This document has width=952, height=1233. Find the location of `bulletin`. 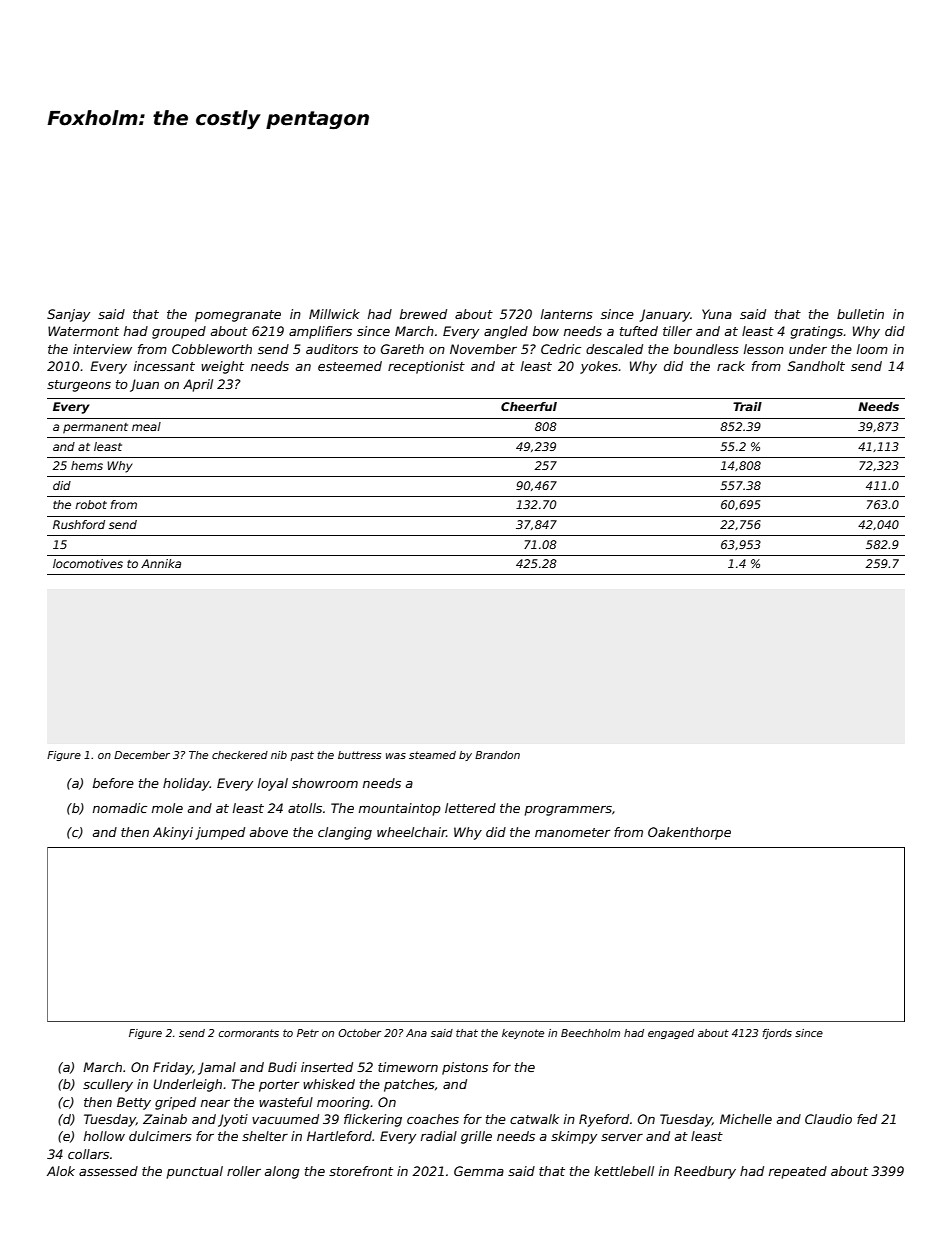

bulletin is located at coordinates (860, 314).
